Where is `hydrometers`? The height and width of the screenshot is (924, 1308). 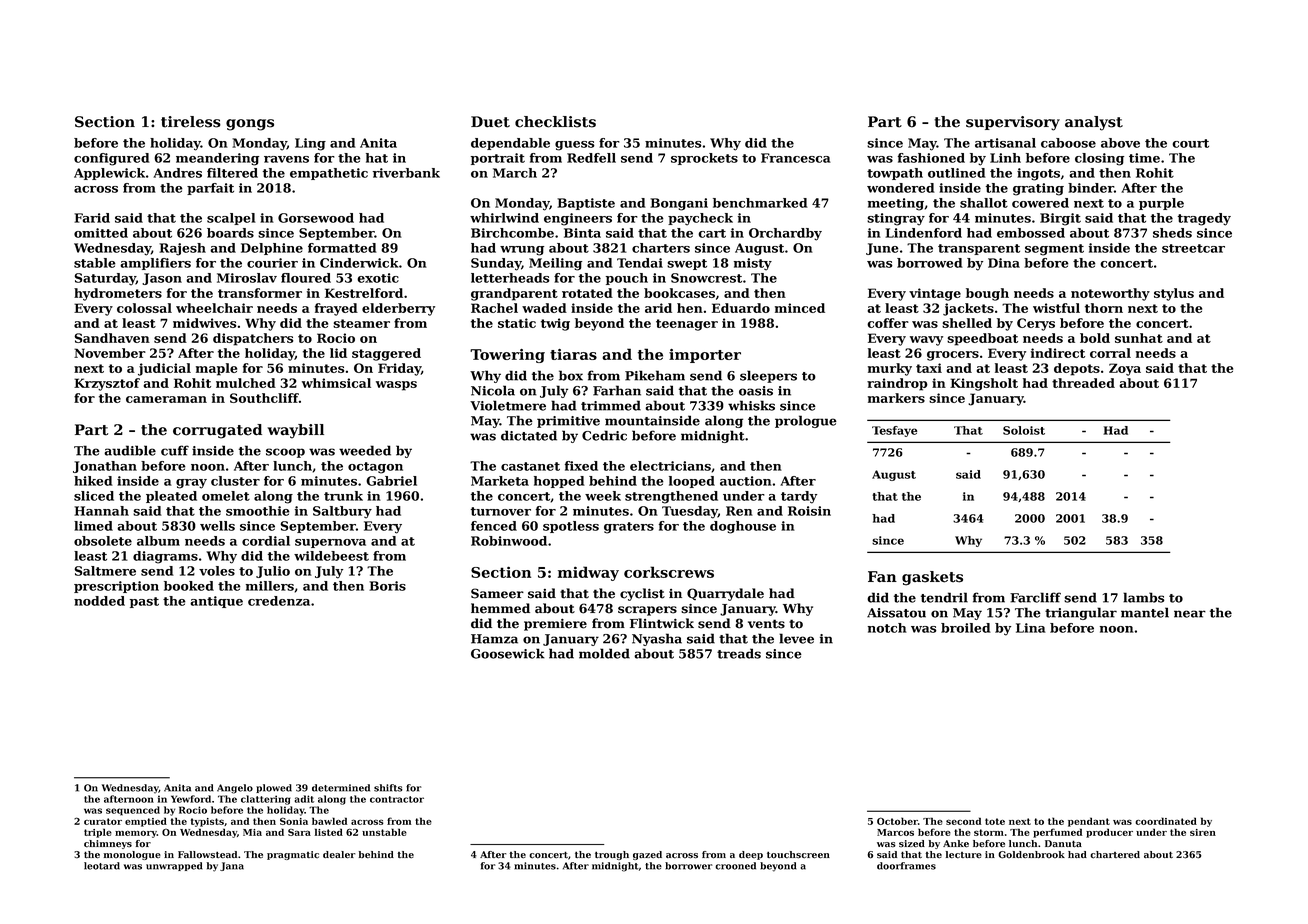 hydrometers is located at coordinates (118, 294).
